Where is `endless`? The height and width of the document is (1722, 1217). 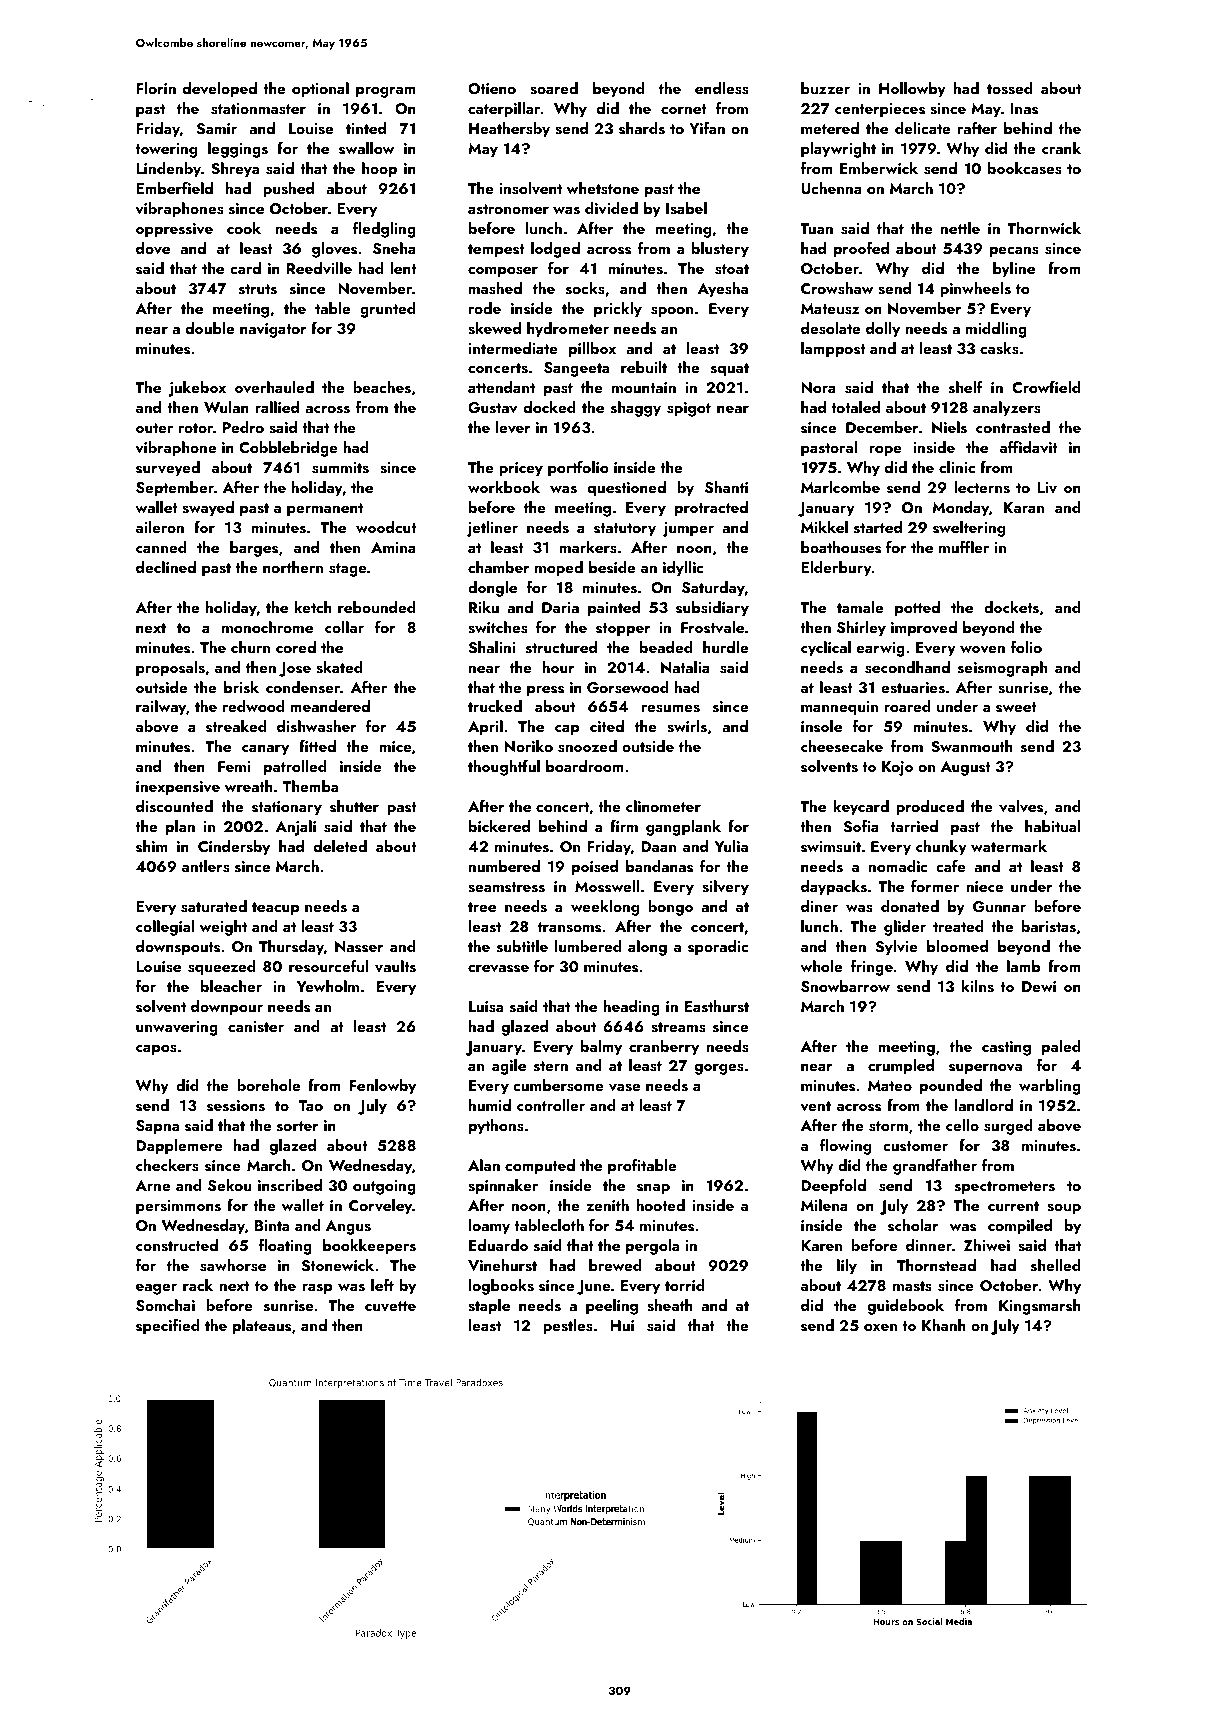
endless is located at coordinates (722, 88).
